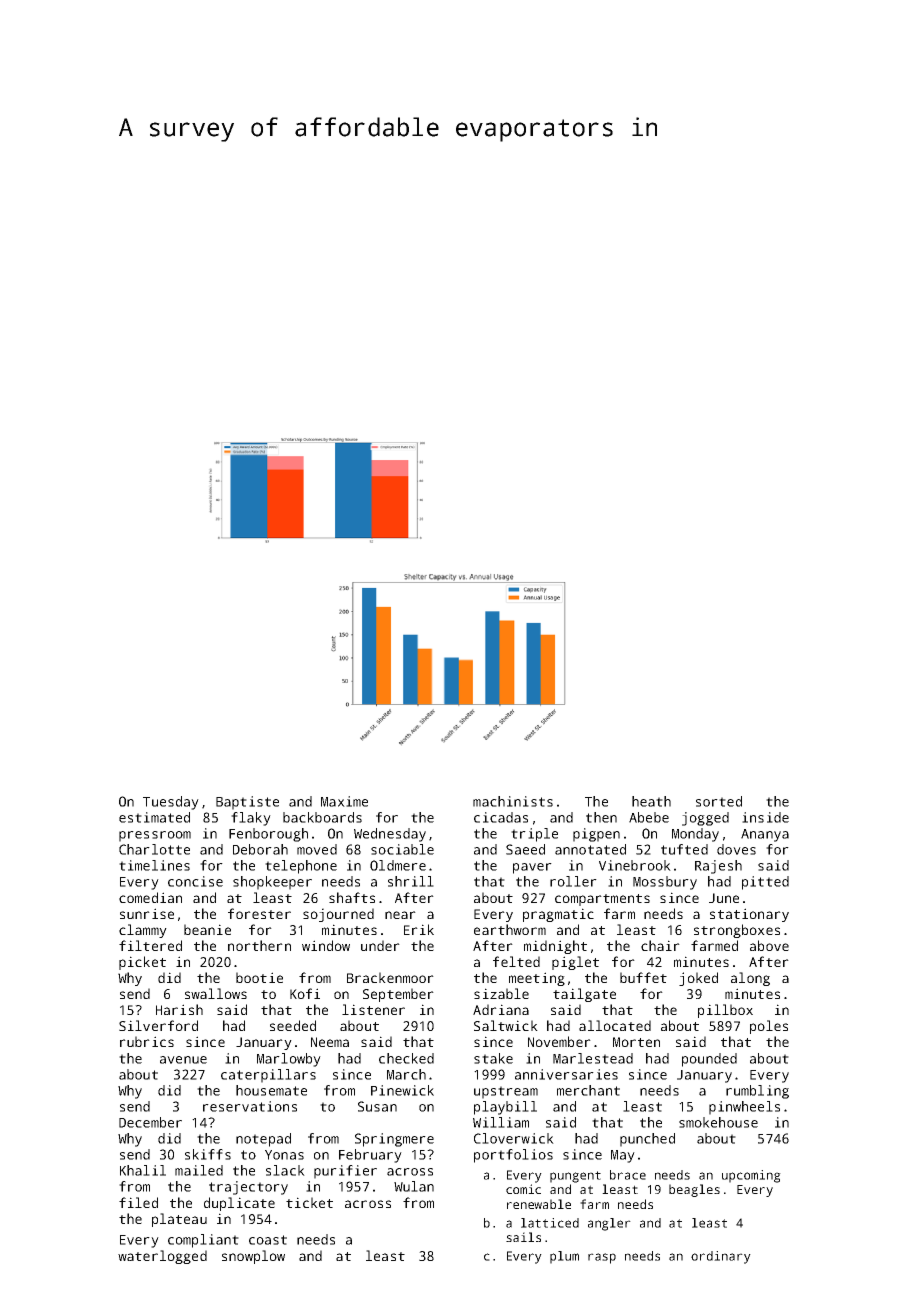 The width and height of the screenshot is (908, 1316). I want to click on ordinary, so click(721, 1257).
